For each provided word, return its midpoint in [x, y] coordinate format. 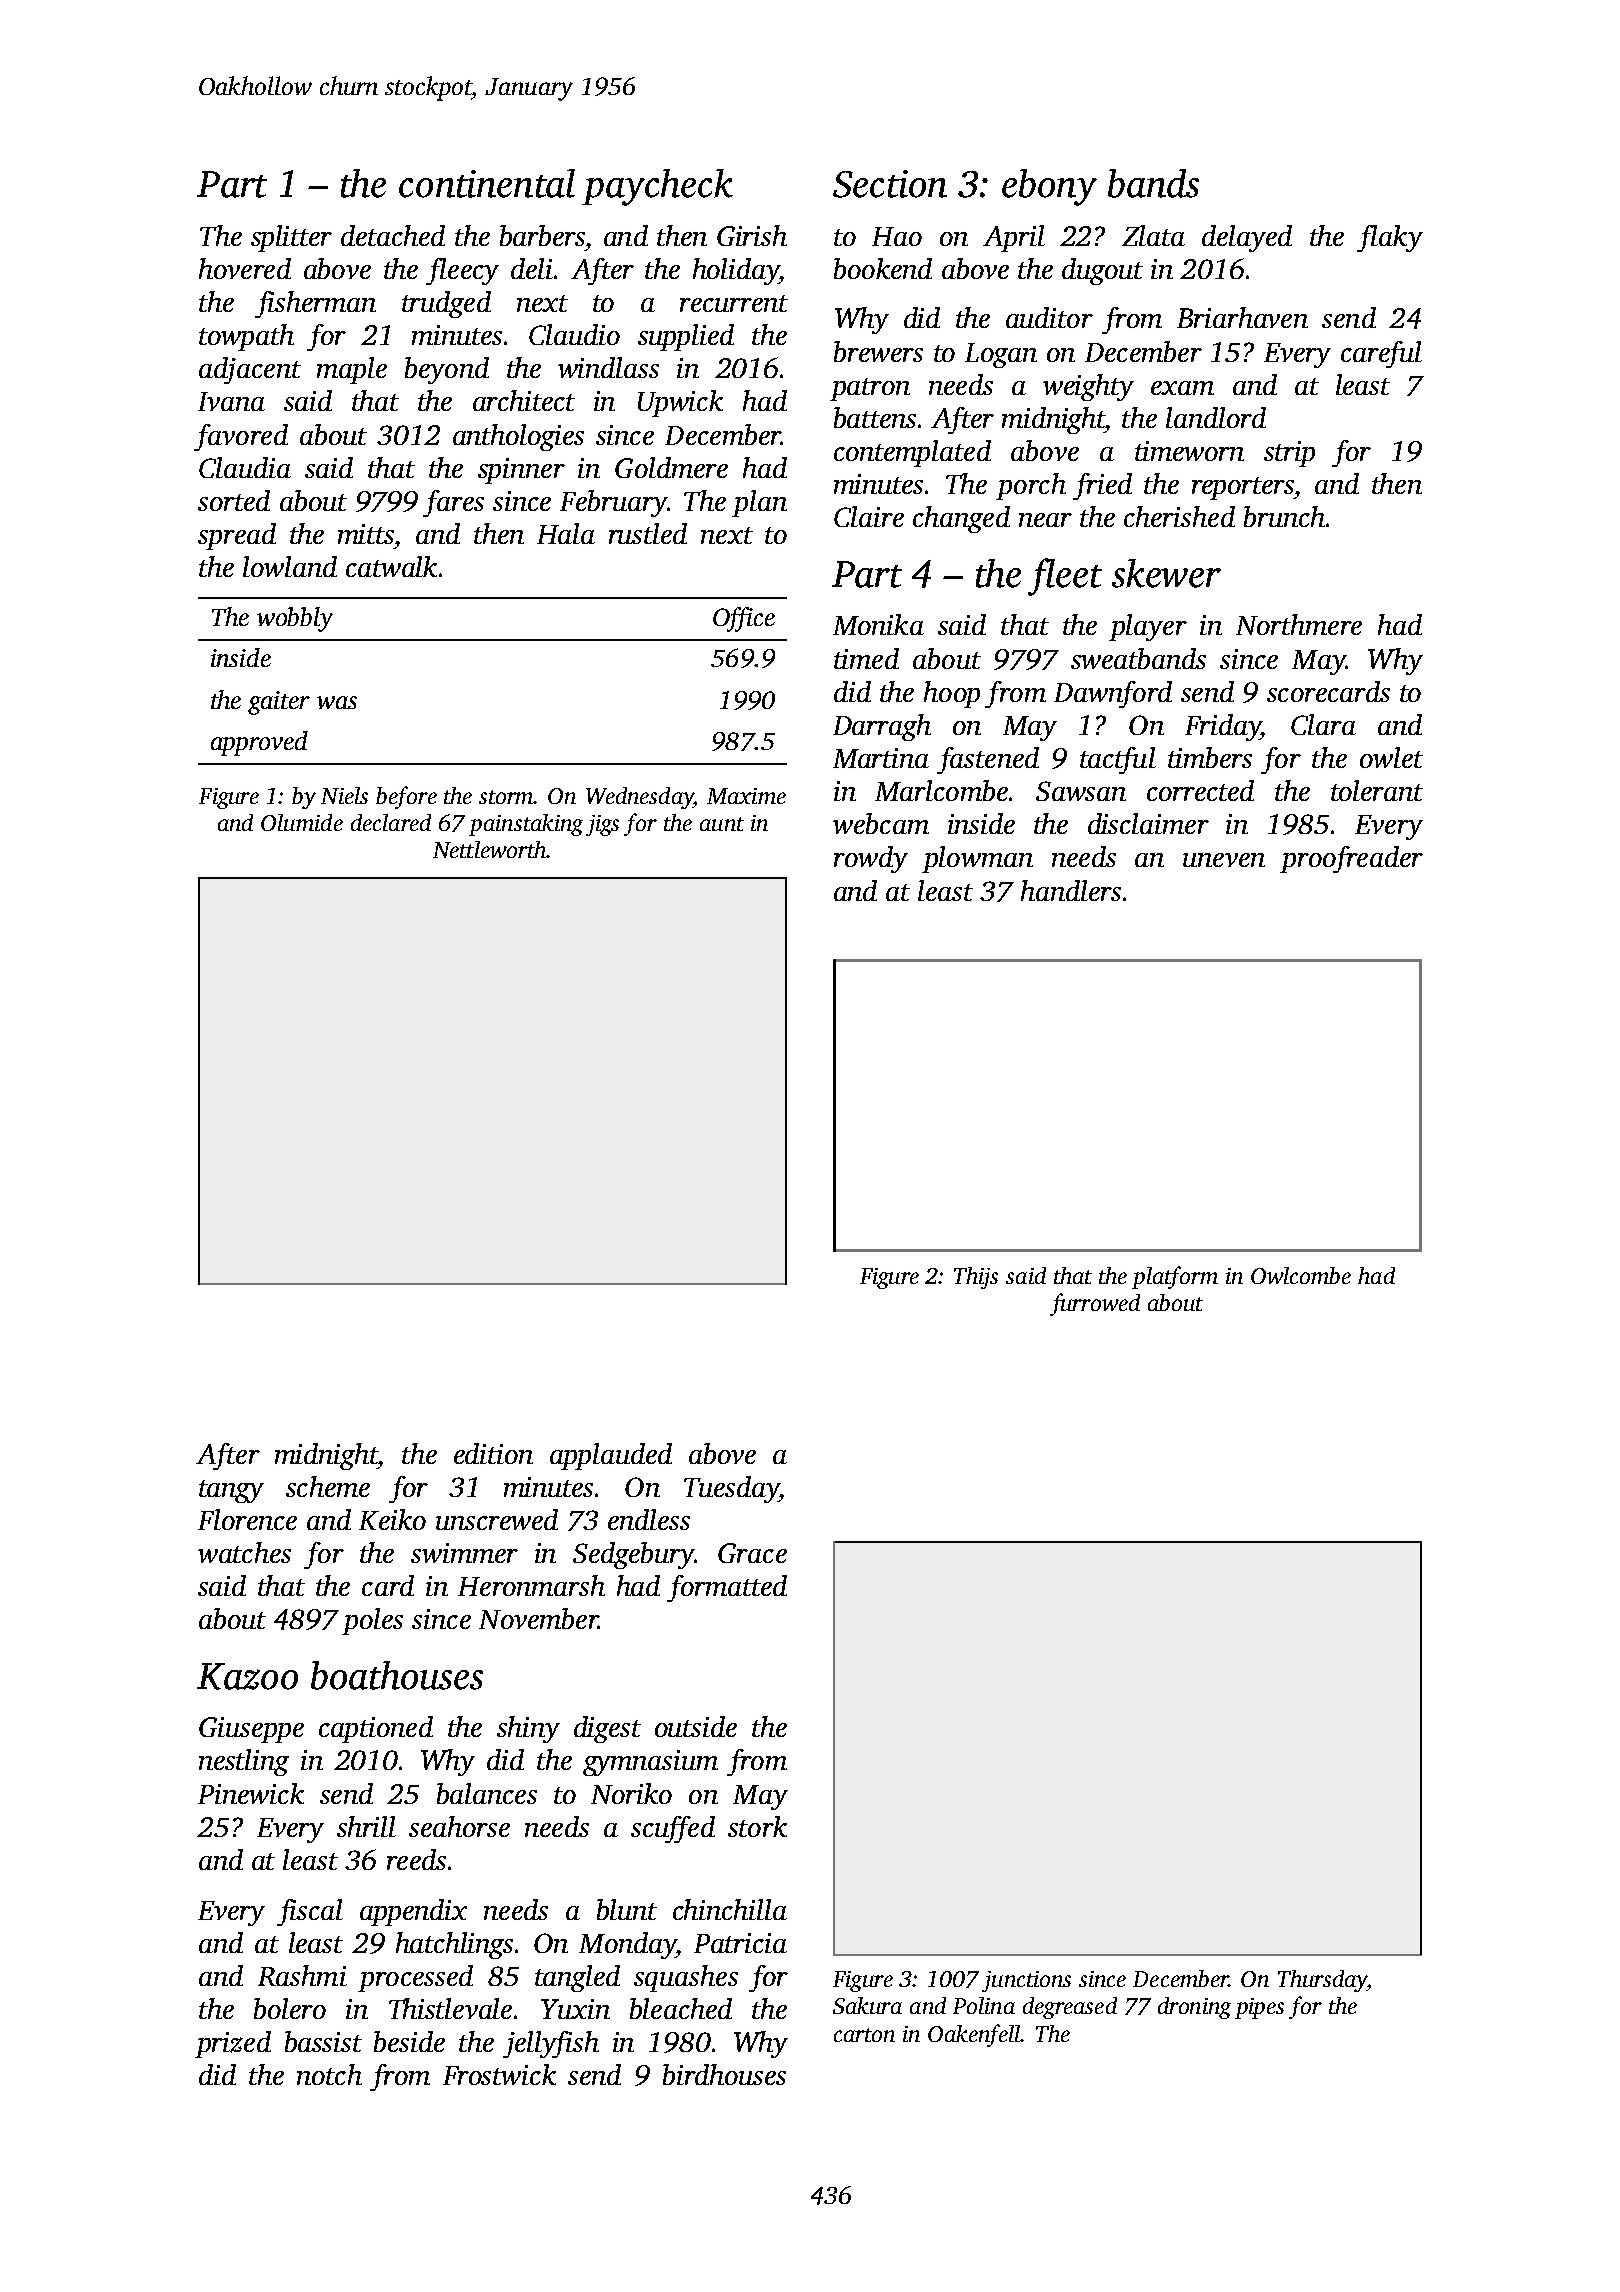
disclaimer [1148, 823]
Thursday [1322, 1981]
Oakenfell [974, 2035]
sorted [234, 500]
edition [493, 1453]
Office [744, 619]
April [1014, 238]
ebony [1049, 187]
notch [329, 2074]
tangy [231, 1491]
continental [487, 183]
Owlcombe [1301, 1275]
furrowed [1095, 1304]
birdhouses [724, 2074]
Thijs [976, 1278]
